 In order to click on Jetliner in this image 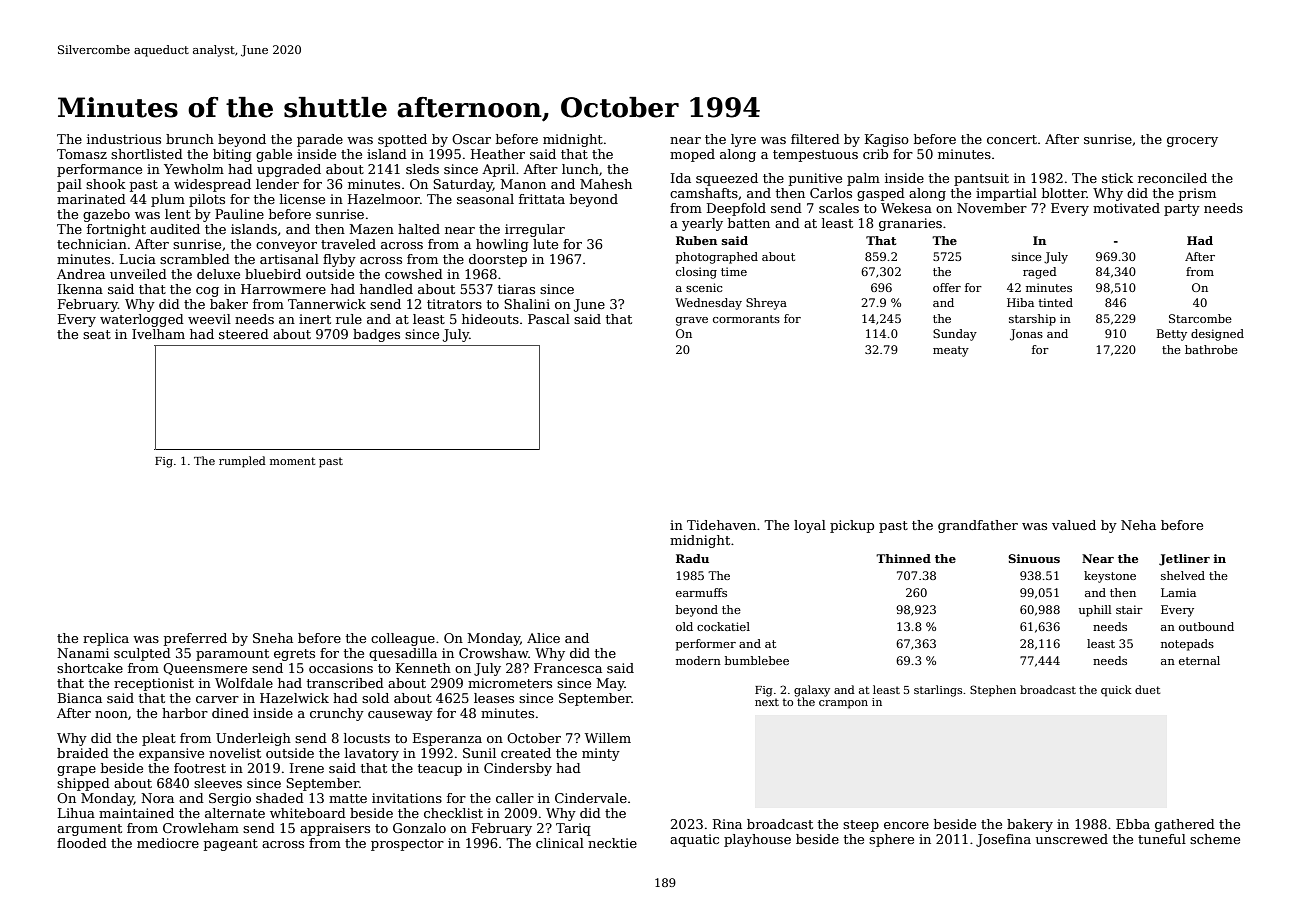, I will do `click(1184, 560)`.
